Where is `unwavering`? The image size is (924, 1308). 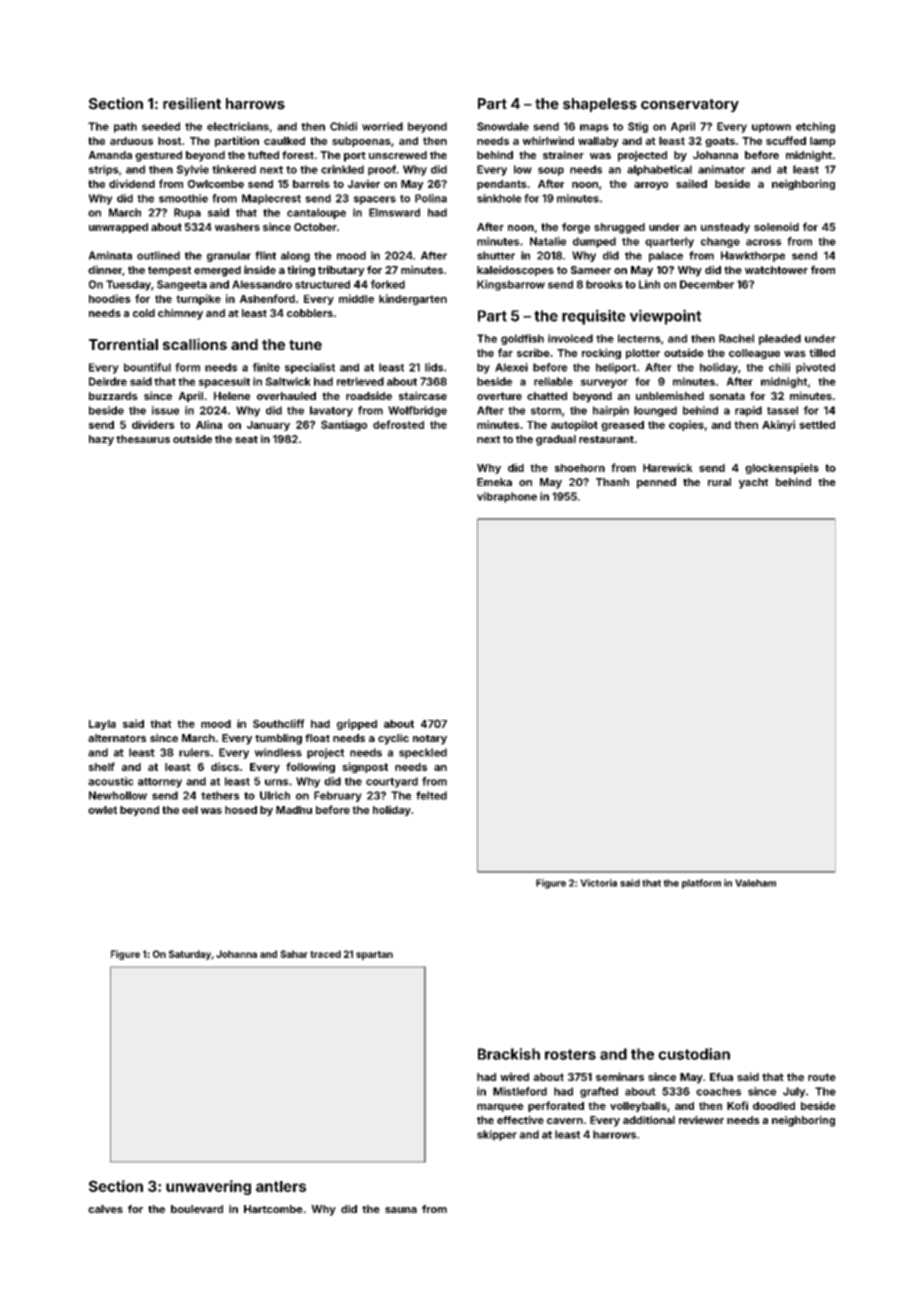 unwavering is located at coordinates (208, 1187).
